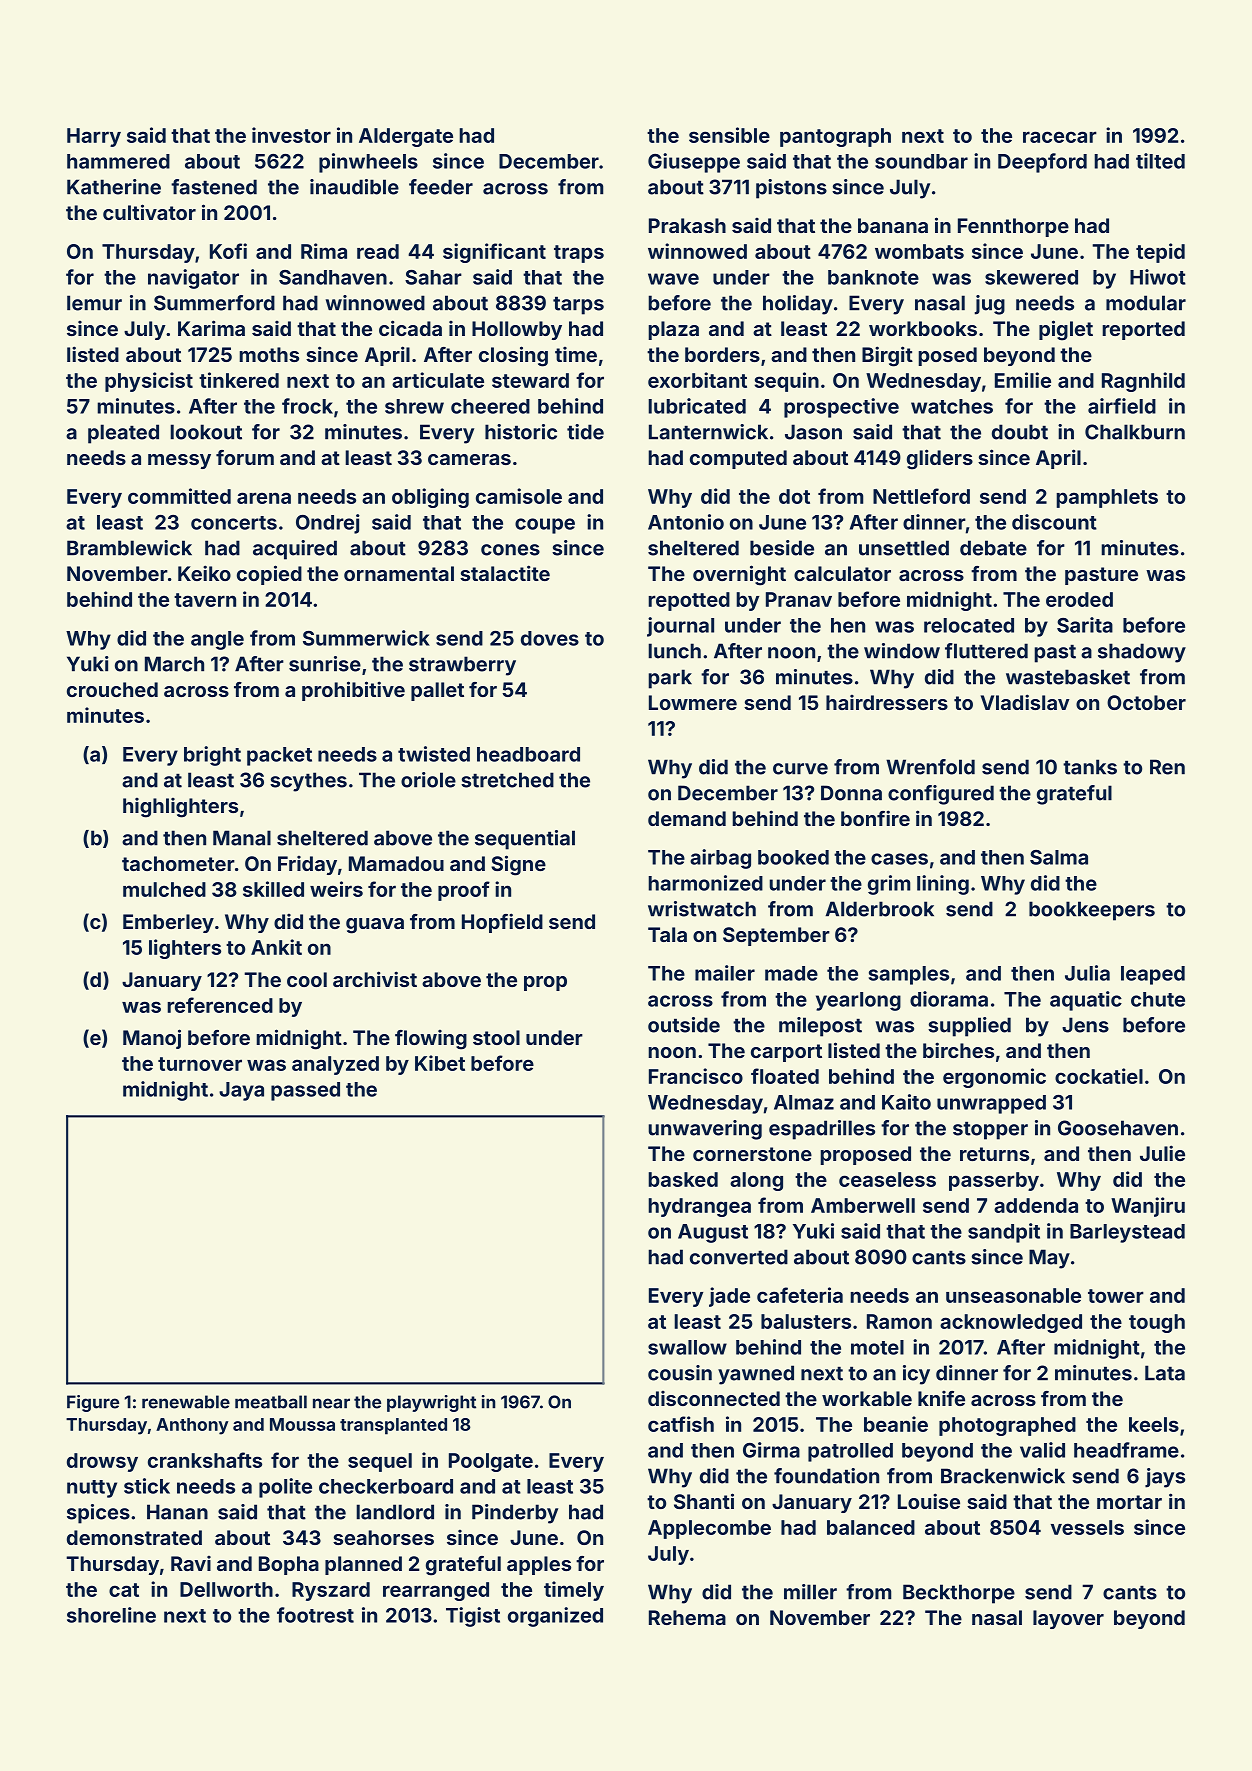  Describe the element at coordinates (123, 434) in the image. I see `pleated` at that location.
